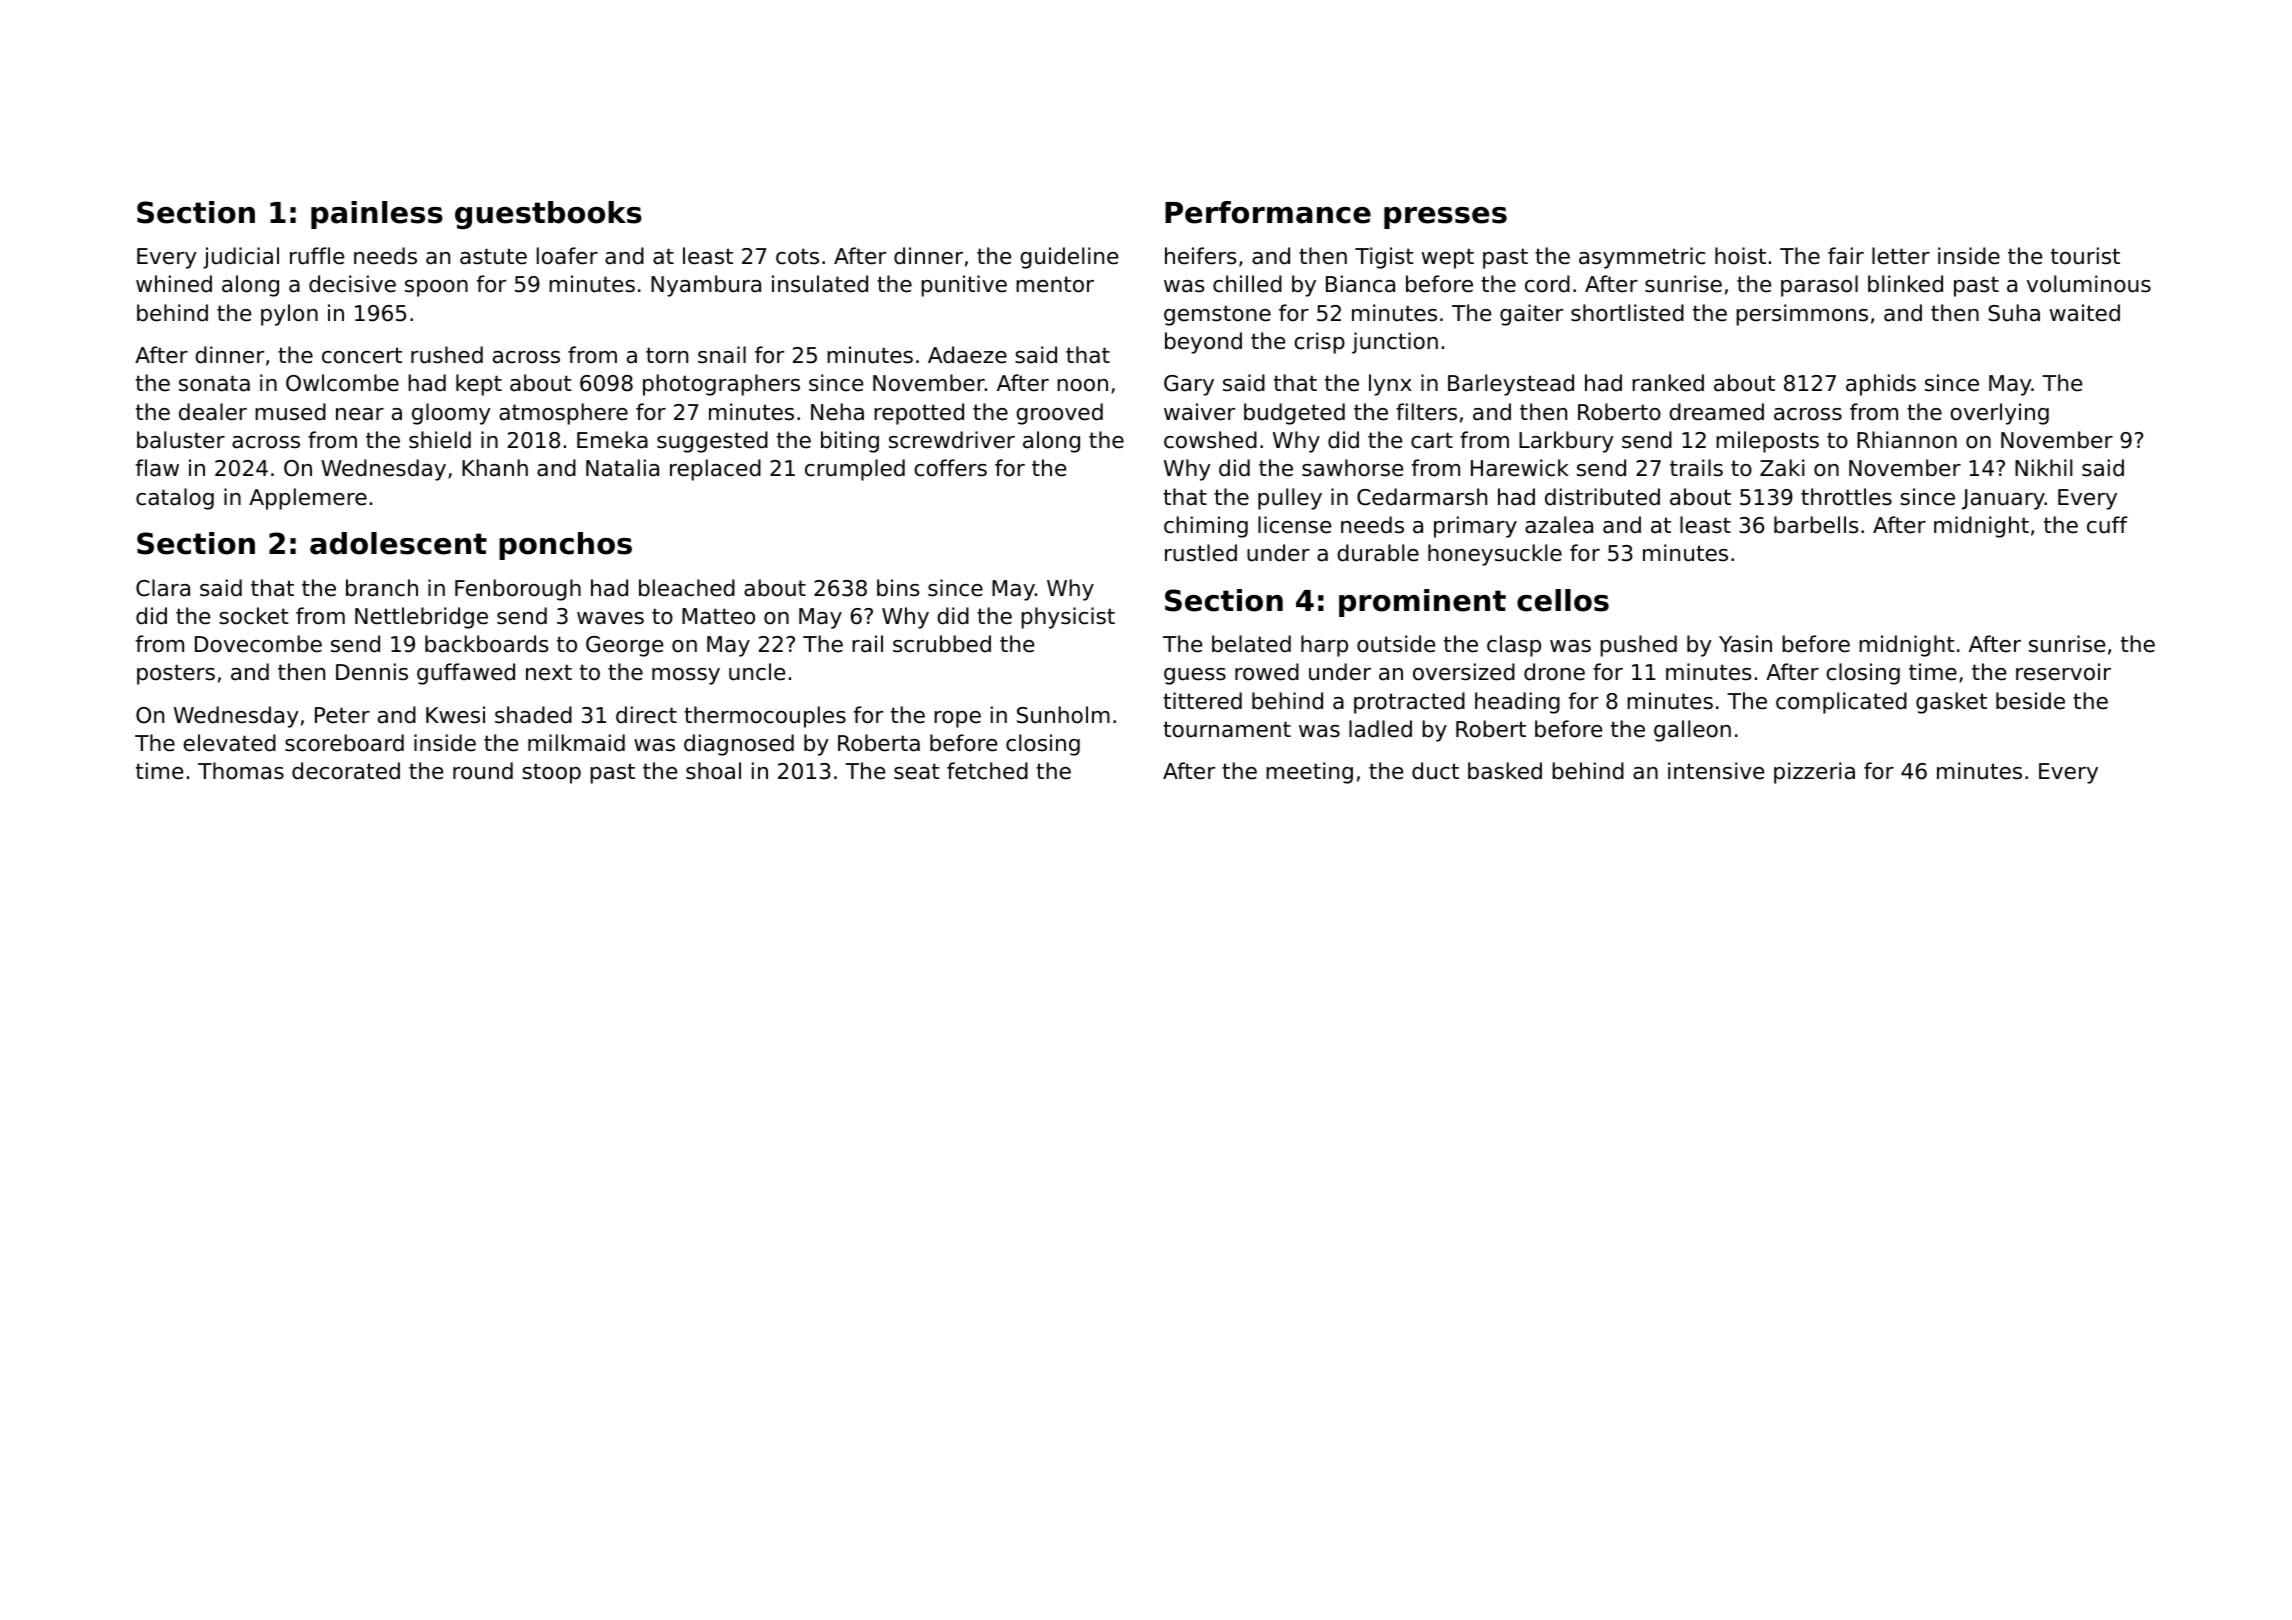 The width and height of the document is (2292, 1620). I want to click on shield, so click(440, 440).
